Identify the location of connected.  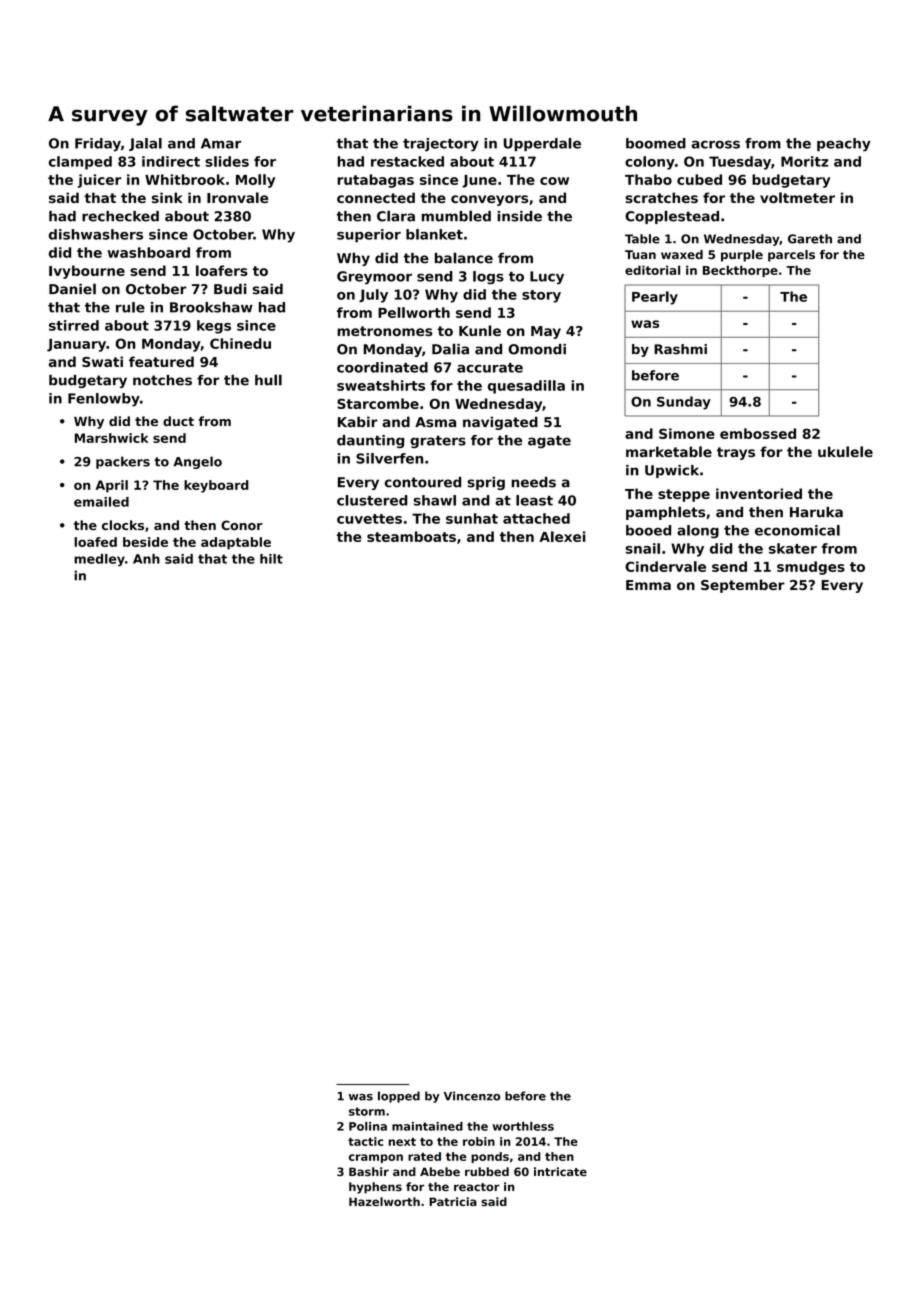
(376, 197).
